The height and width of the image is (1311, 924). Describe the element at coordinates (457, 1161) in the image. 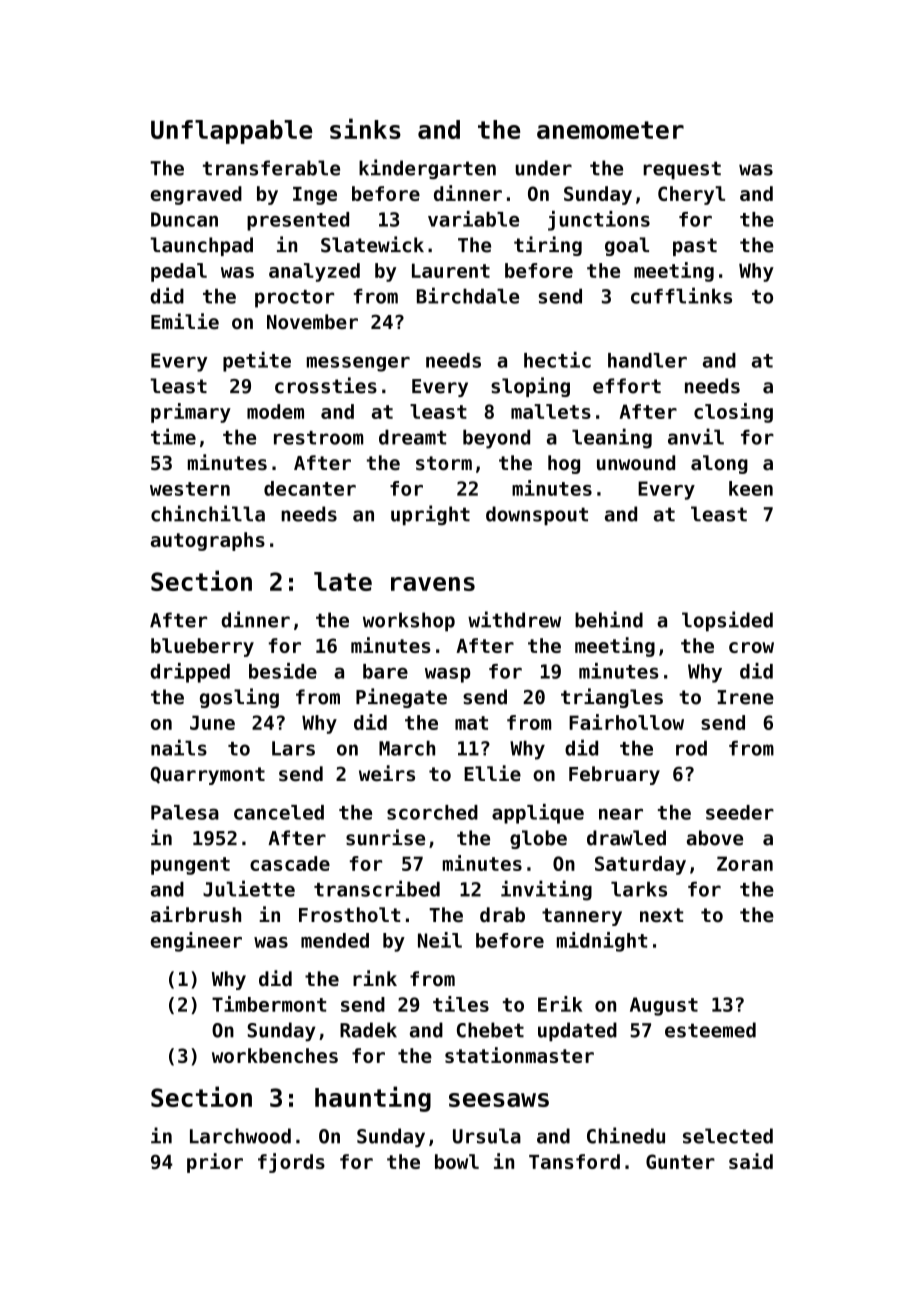

I see `bowl` at that location.
